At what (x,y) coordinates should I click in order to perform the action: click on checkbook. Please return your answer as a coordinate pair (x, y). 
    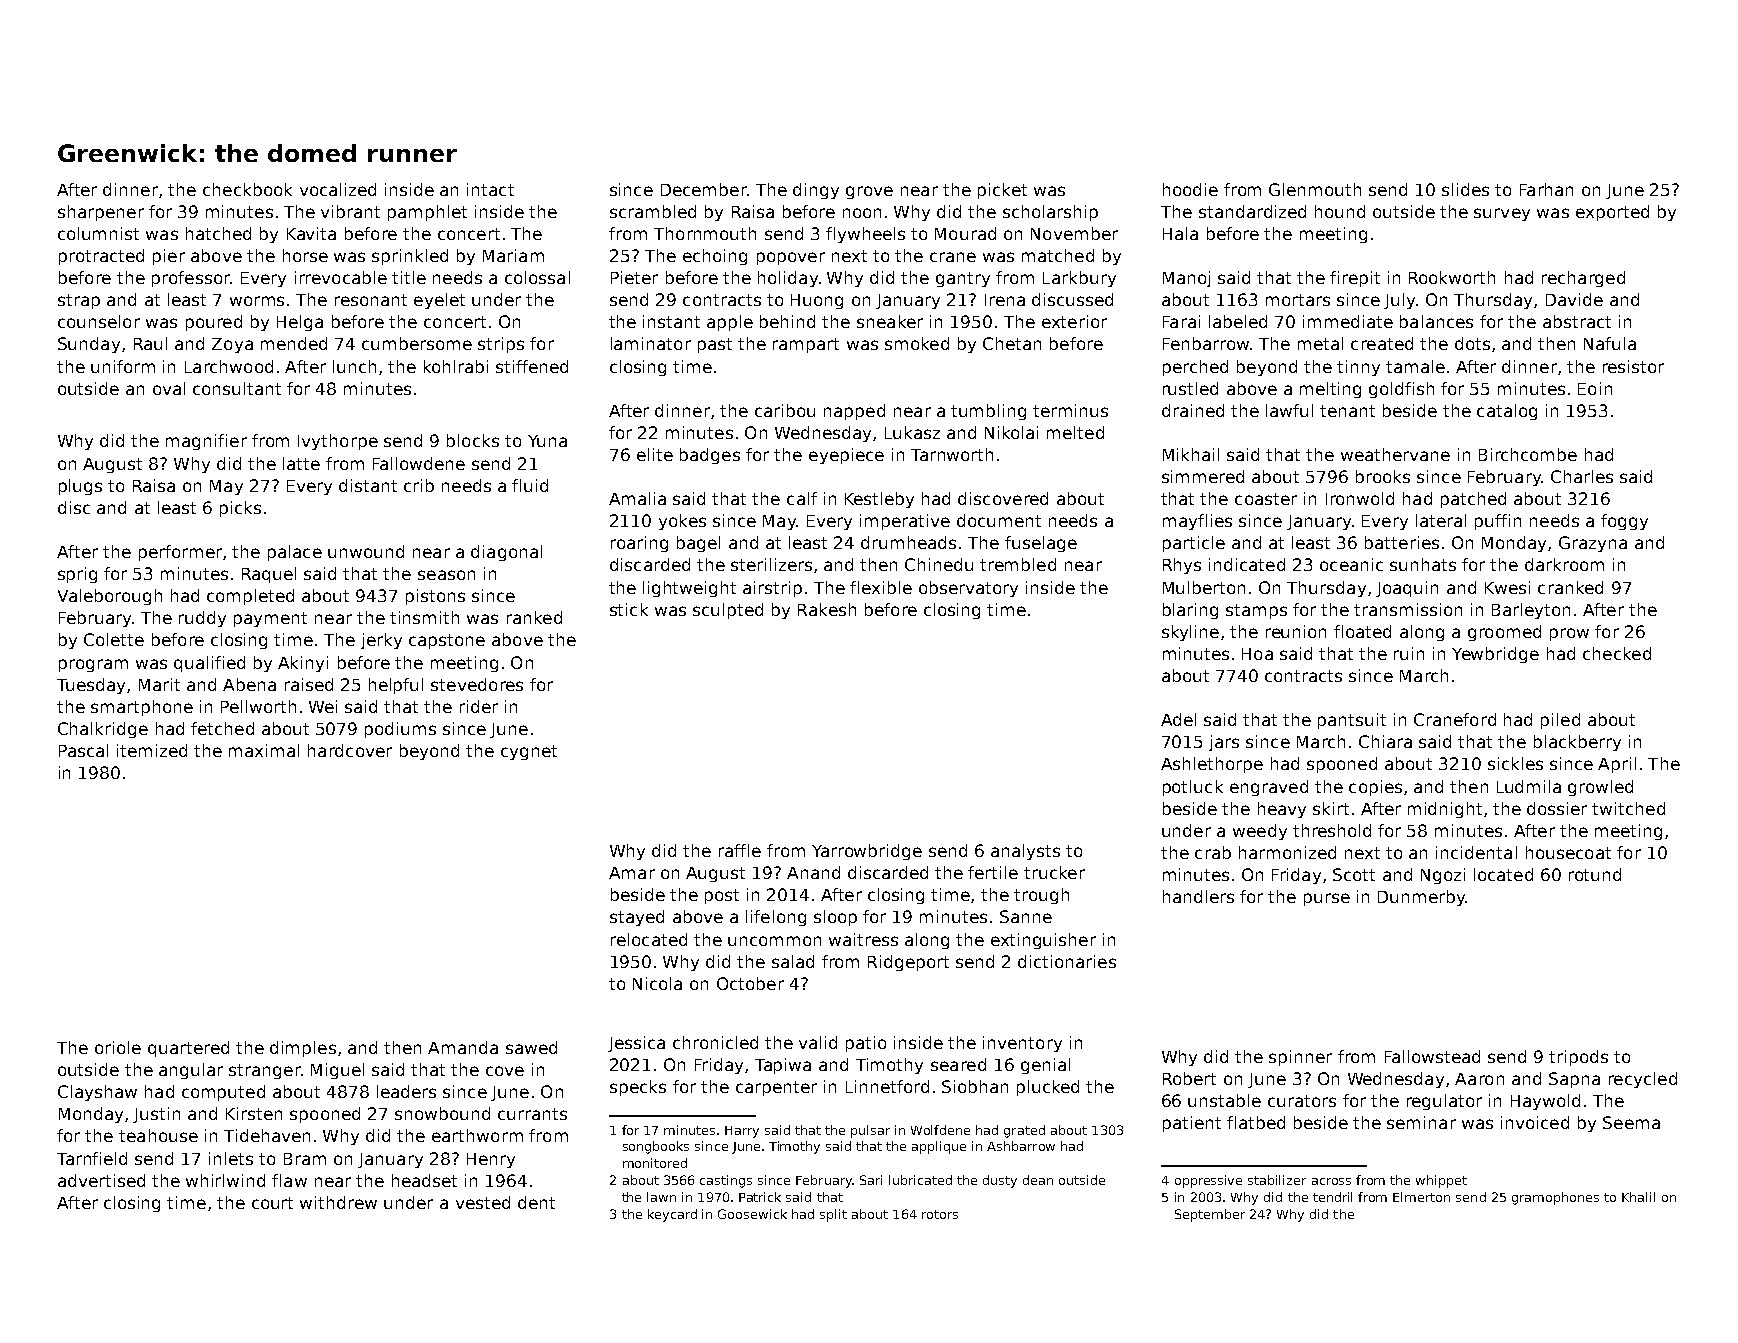
    Looking at the image, I should click on (247, 189).
